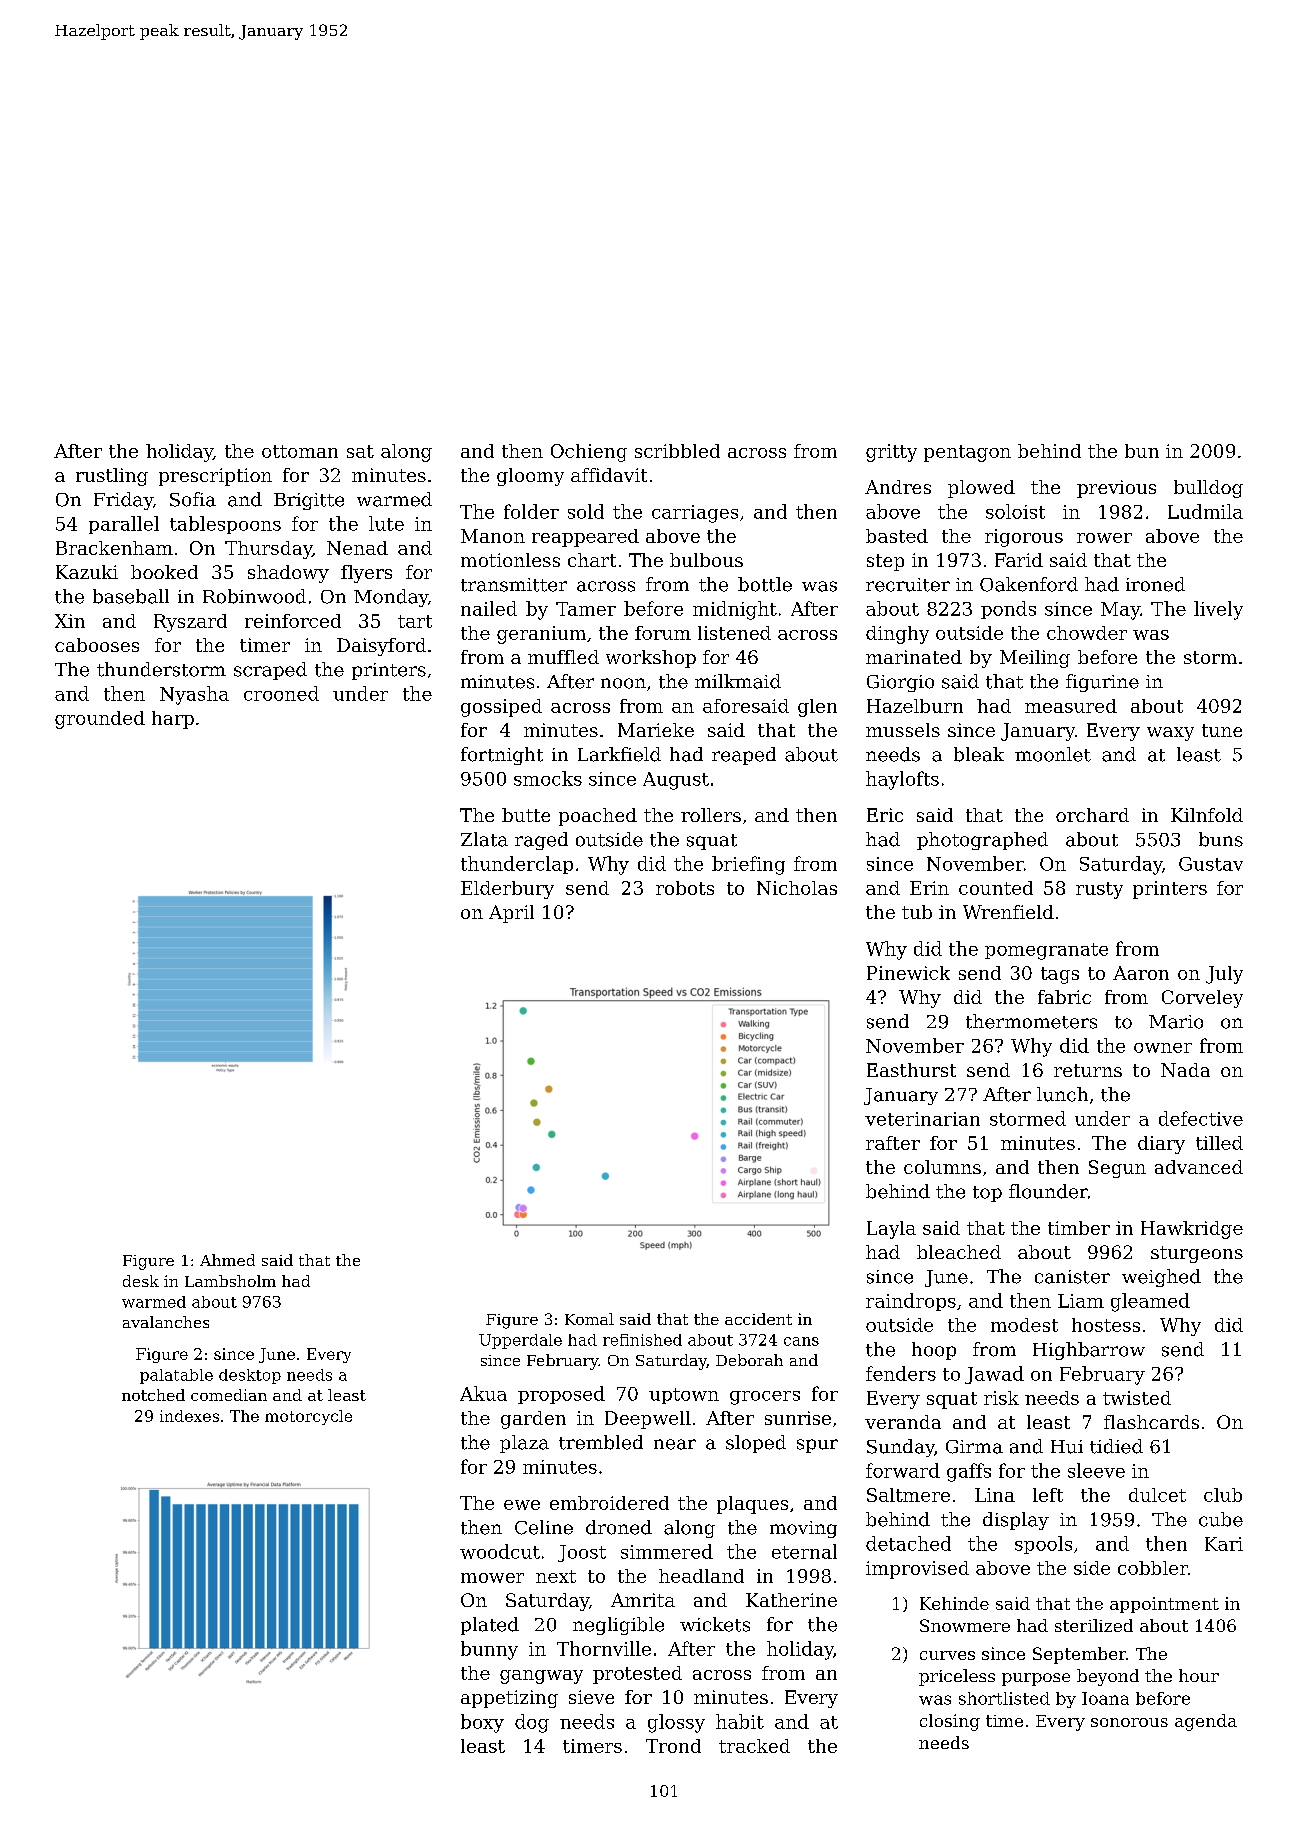  I want to click on plated, so click(490, 1626).
